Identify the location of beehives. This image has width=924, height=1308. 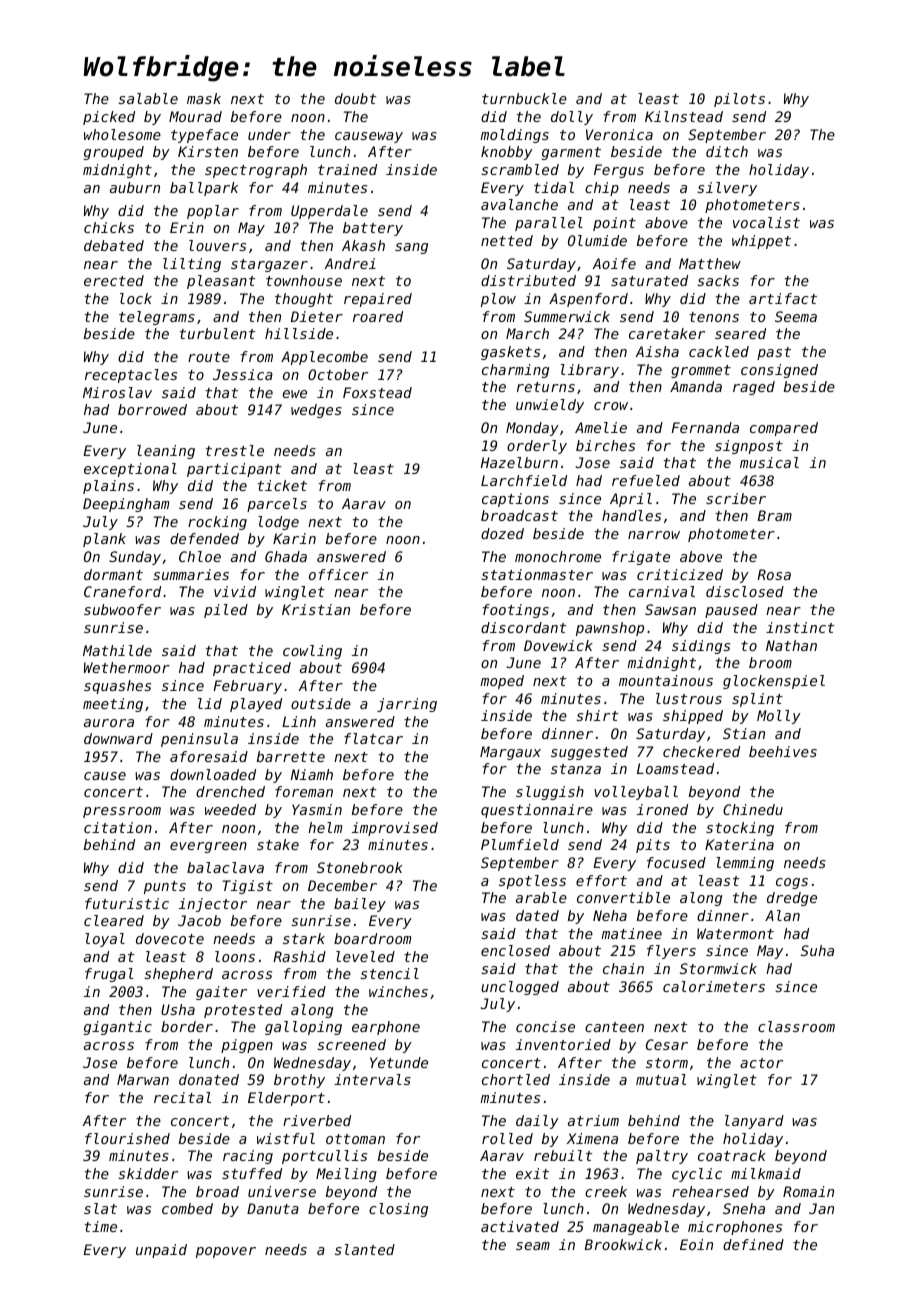
(783, 751).
